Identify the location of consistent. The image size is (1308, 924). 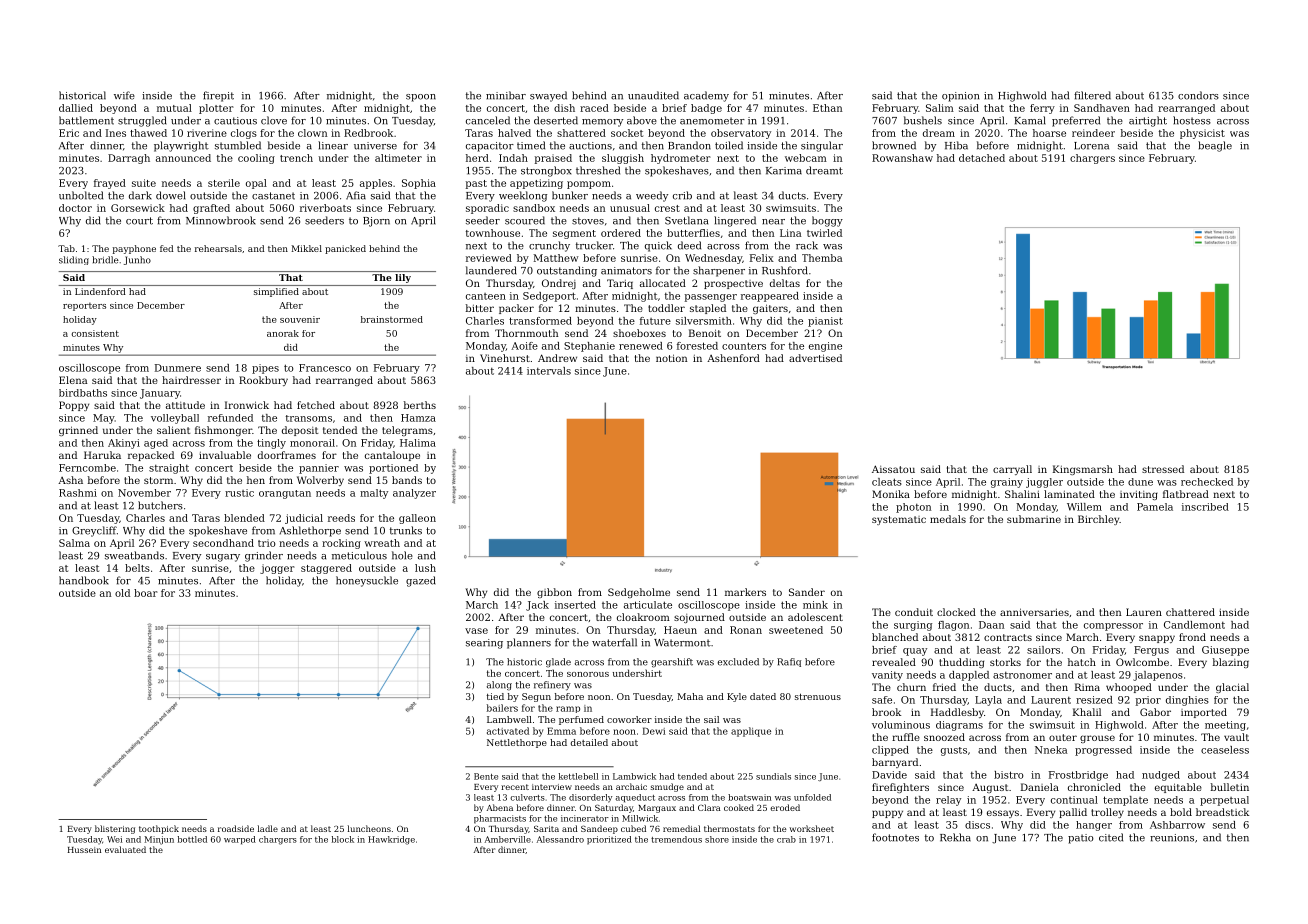
(95, 333).
